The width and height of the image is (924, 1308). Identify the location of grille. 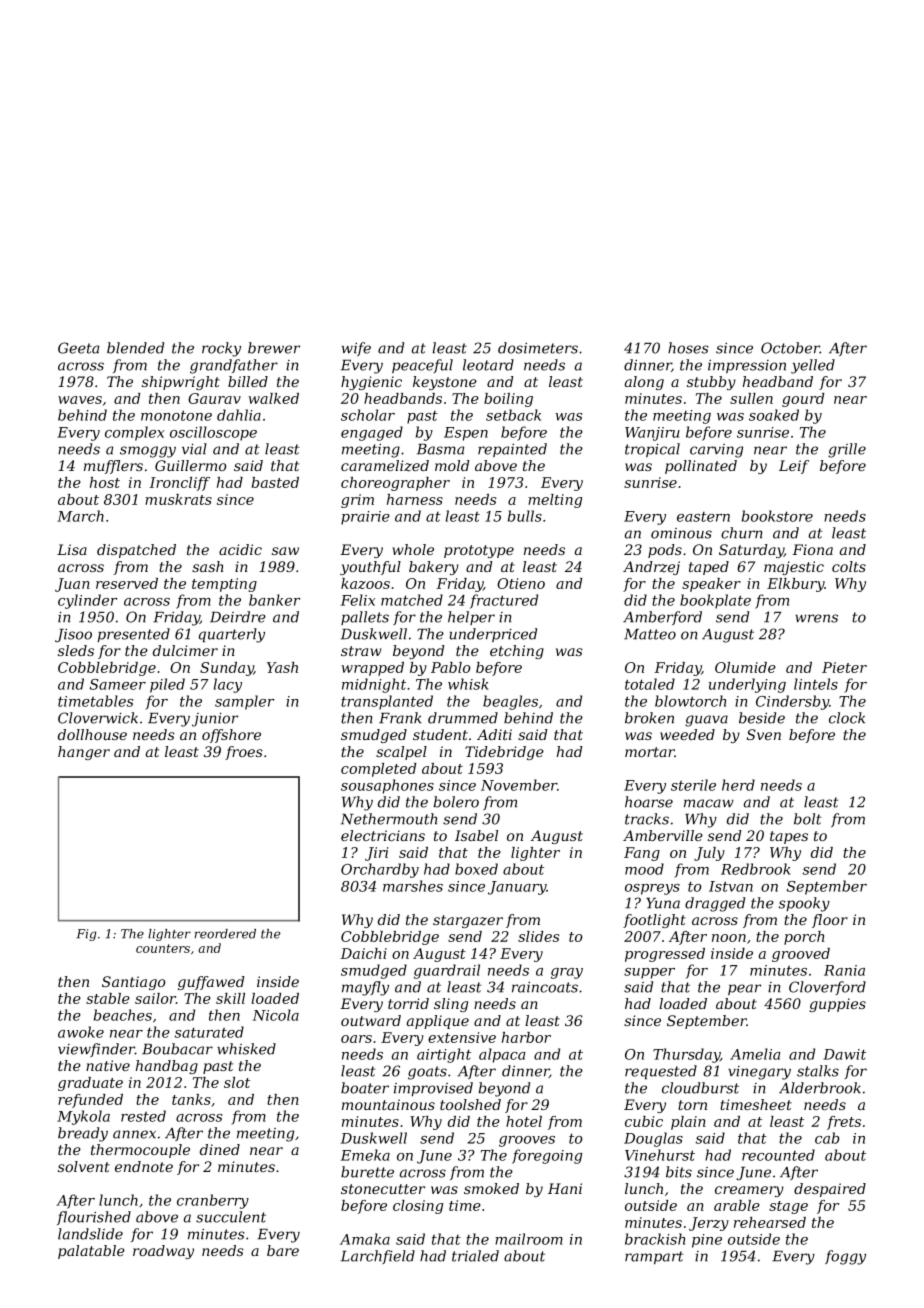
(847, 450).
